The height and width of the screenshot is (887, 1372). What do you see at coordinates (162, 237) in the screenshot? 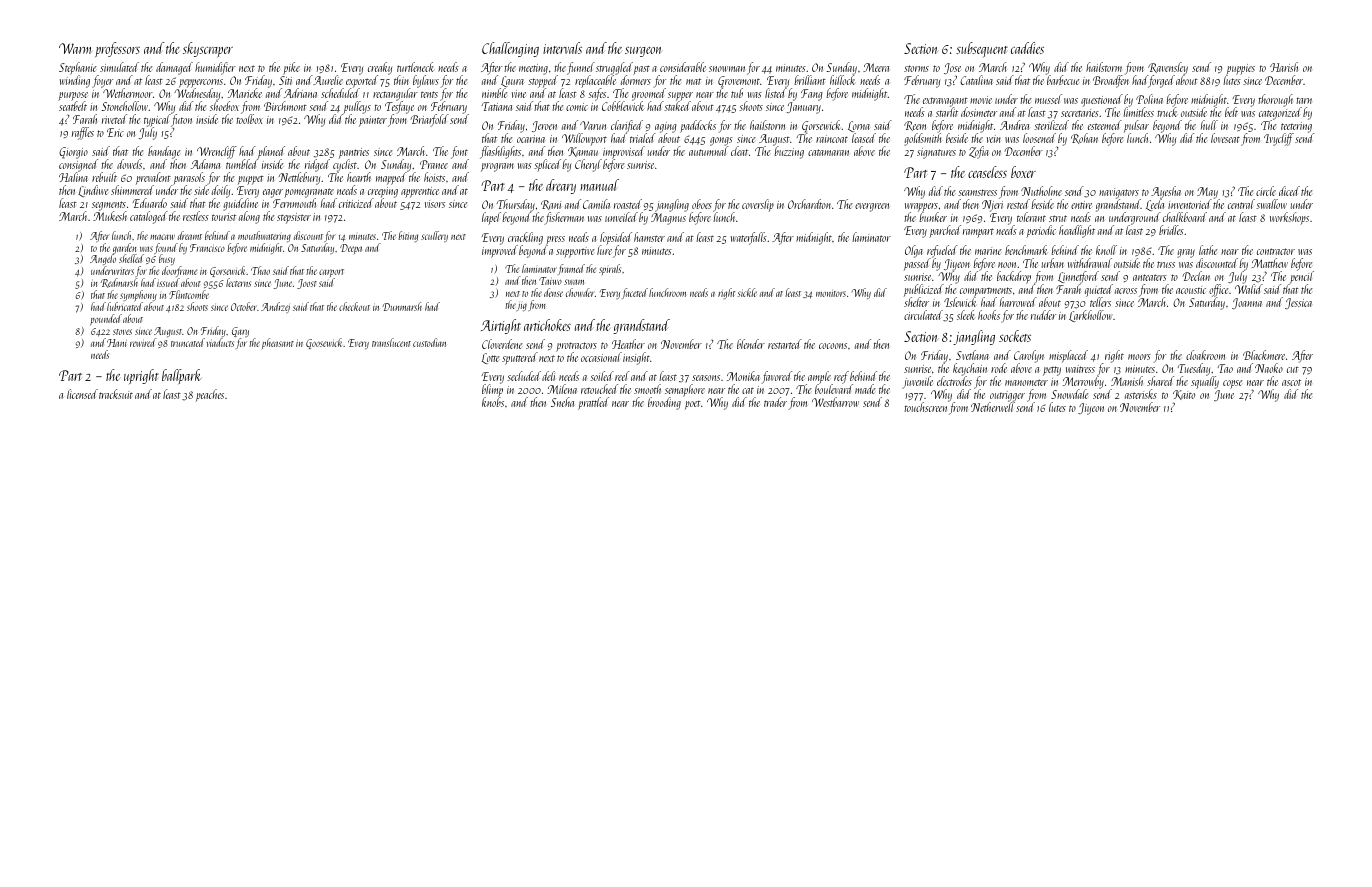
I see `macaw` at bounding box center [162, 237].
